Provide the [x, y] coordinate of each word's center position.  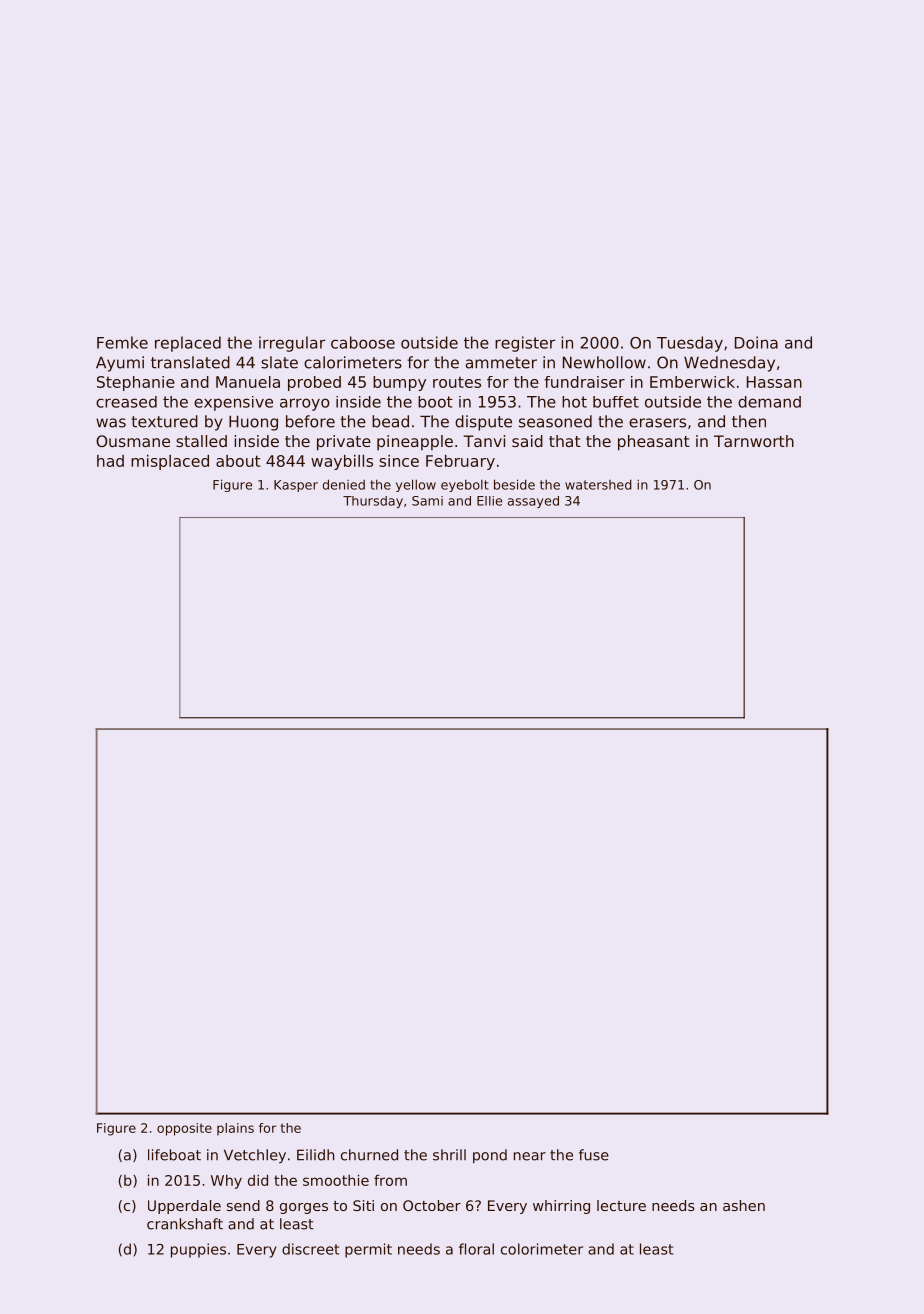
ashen [744, 1205]
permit [368, 1250]
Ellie [489, 501]
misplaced [170, 462]
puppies [198, 1250]
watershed [598, 484]
